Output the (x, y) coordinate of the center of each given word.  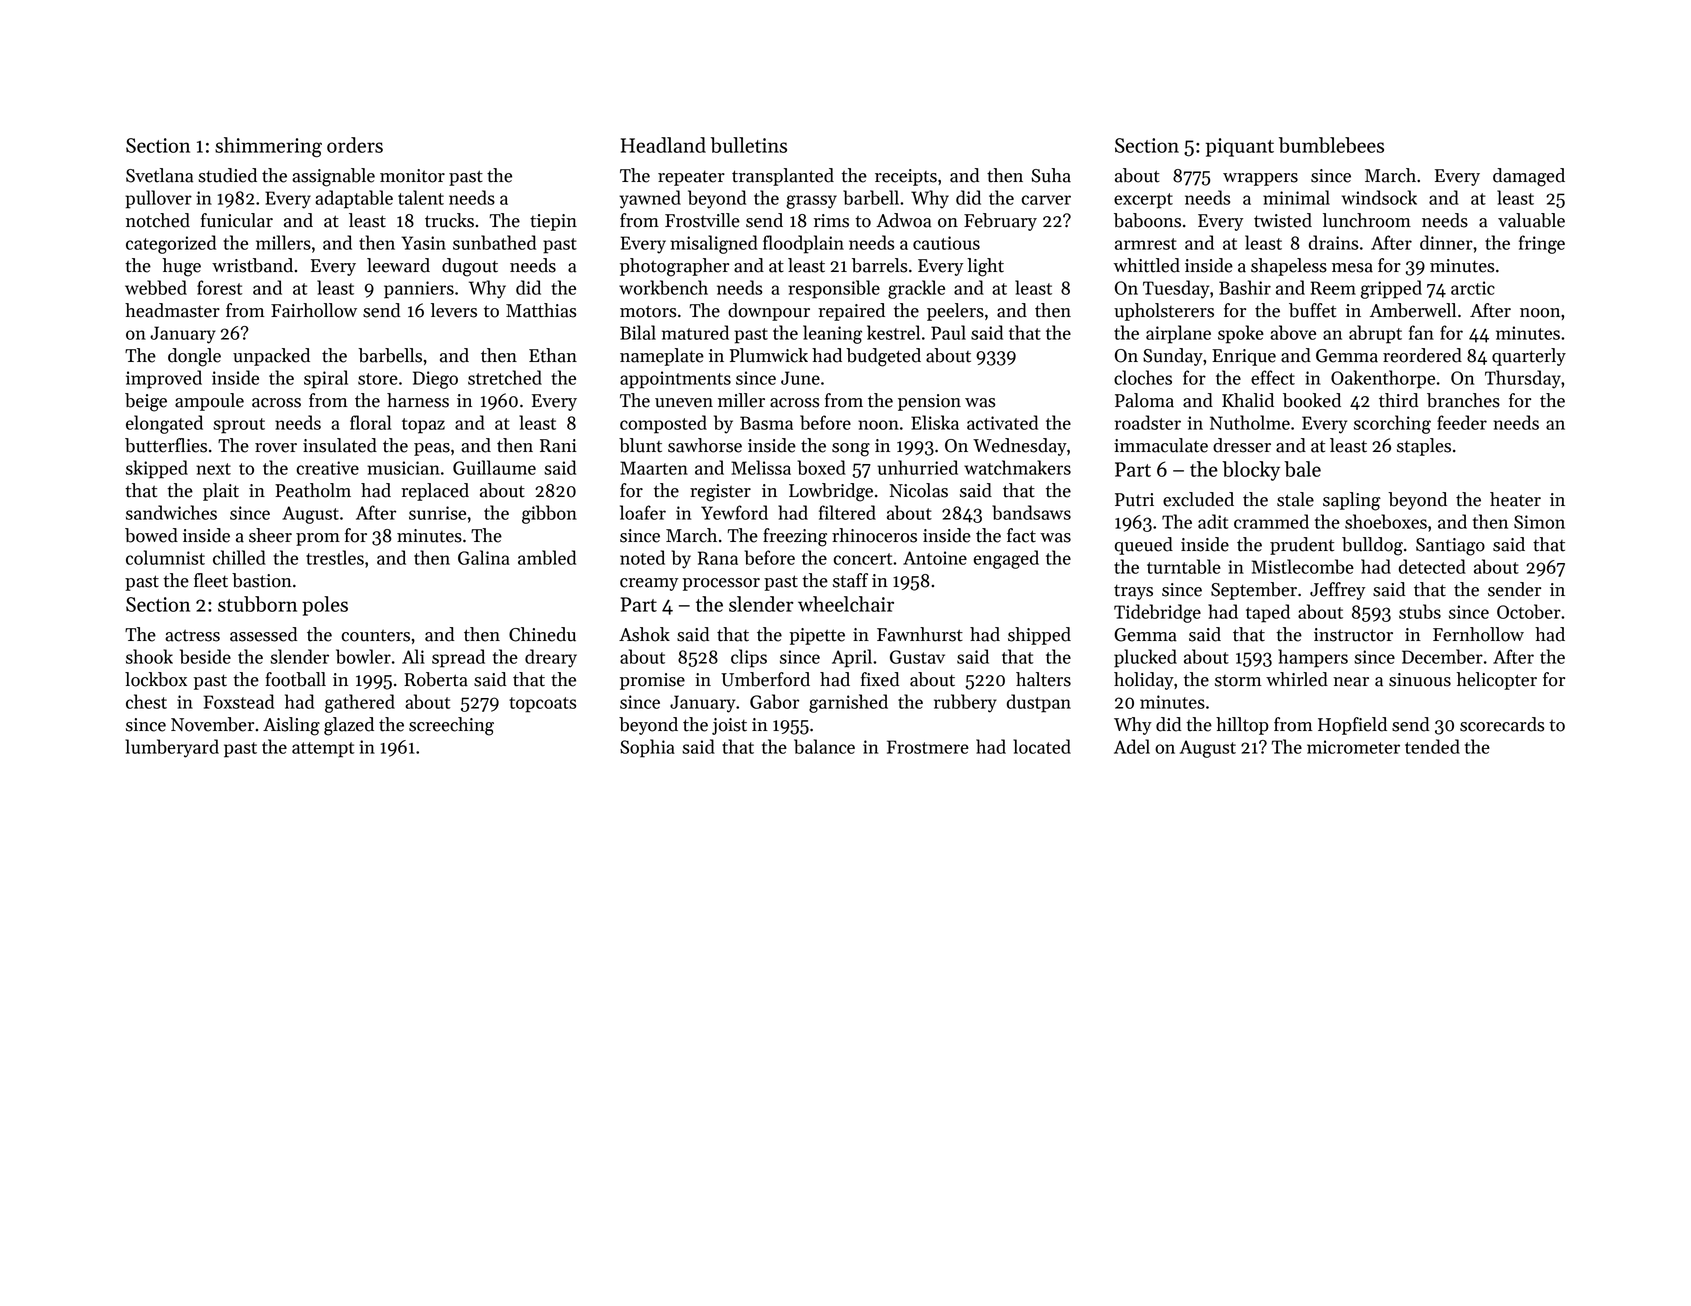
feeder (1462, 422)
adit (1213, 521)
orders (355, 145)
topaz (423, 426)
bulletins (748, 145)
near (1351, 682)
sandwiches (171, 512)
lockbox (156, 679)
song (851, 450)
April (852, 658)
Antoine (935, 558)
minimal (1296, 197)
